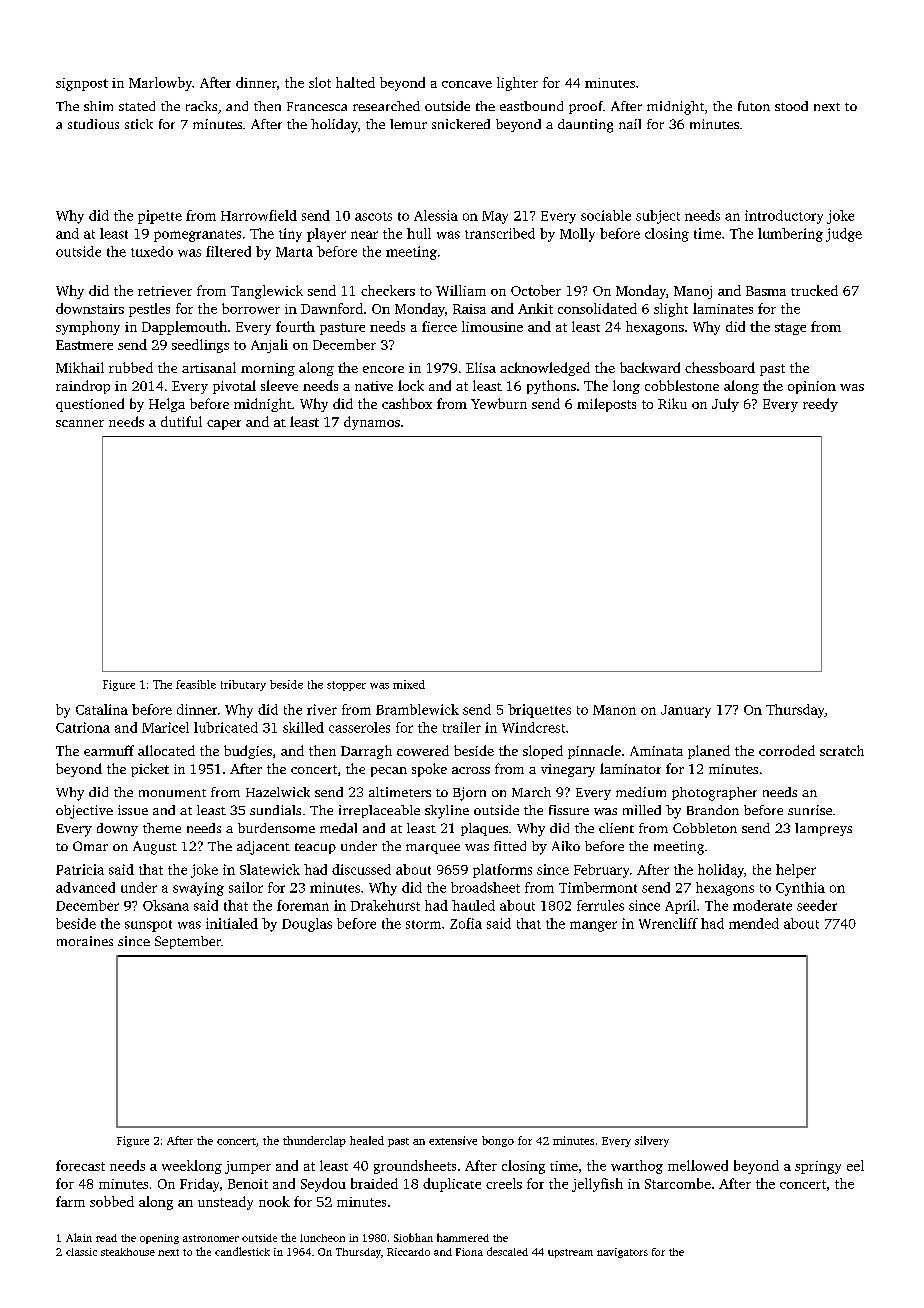  What do you see at coordinates (355, 82) in the screenshot?
I see `halted` at bounding box center [355, 82].
